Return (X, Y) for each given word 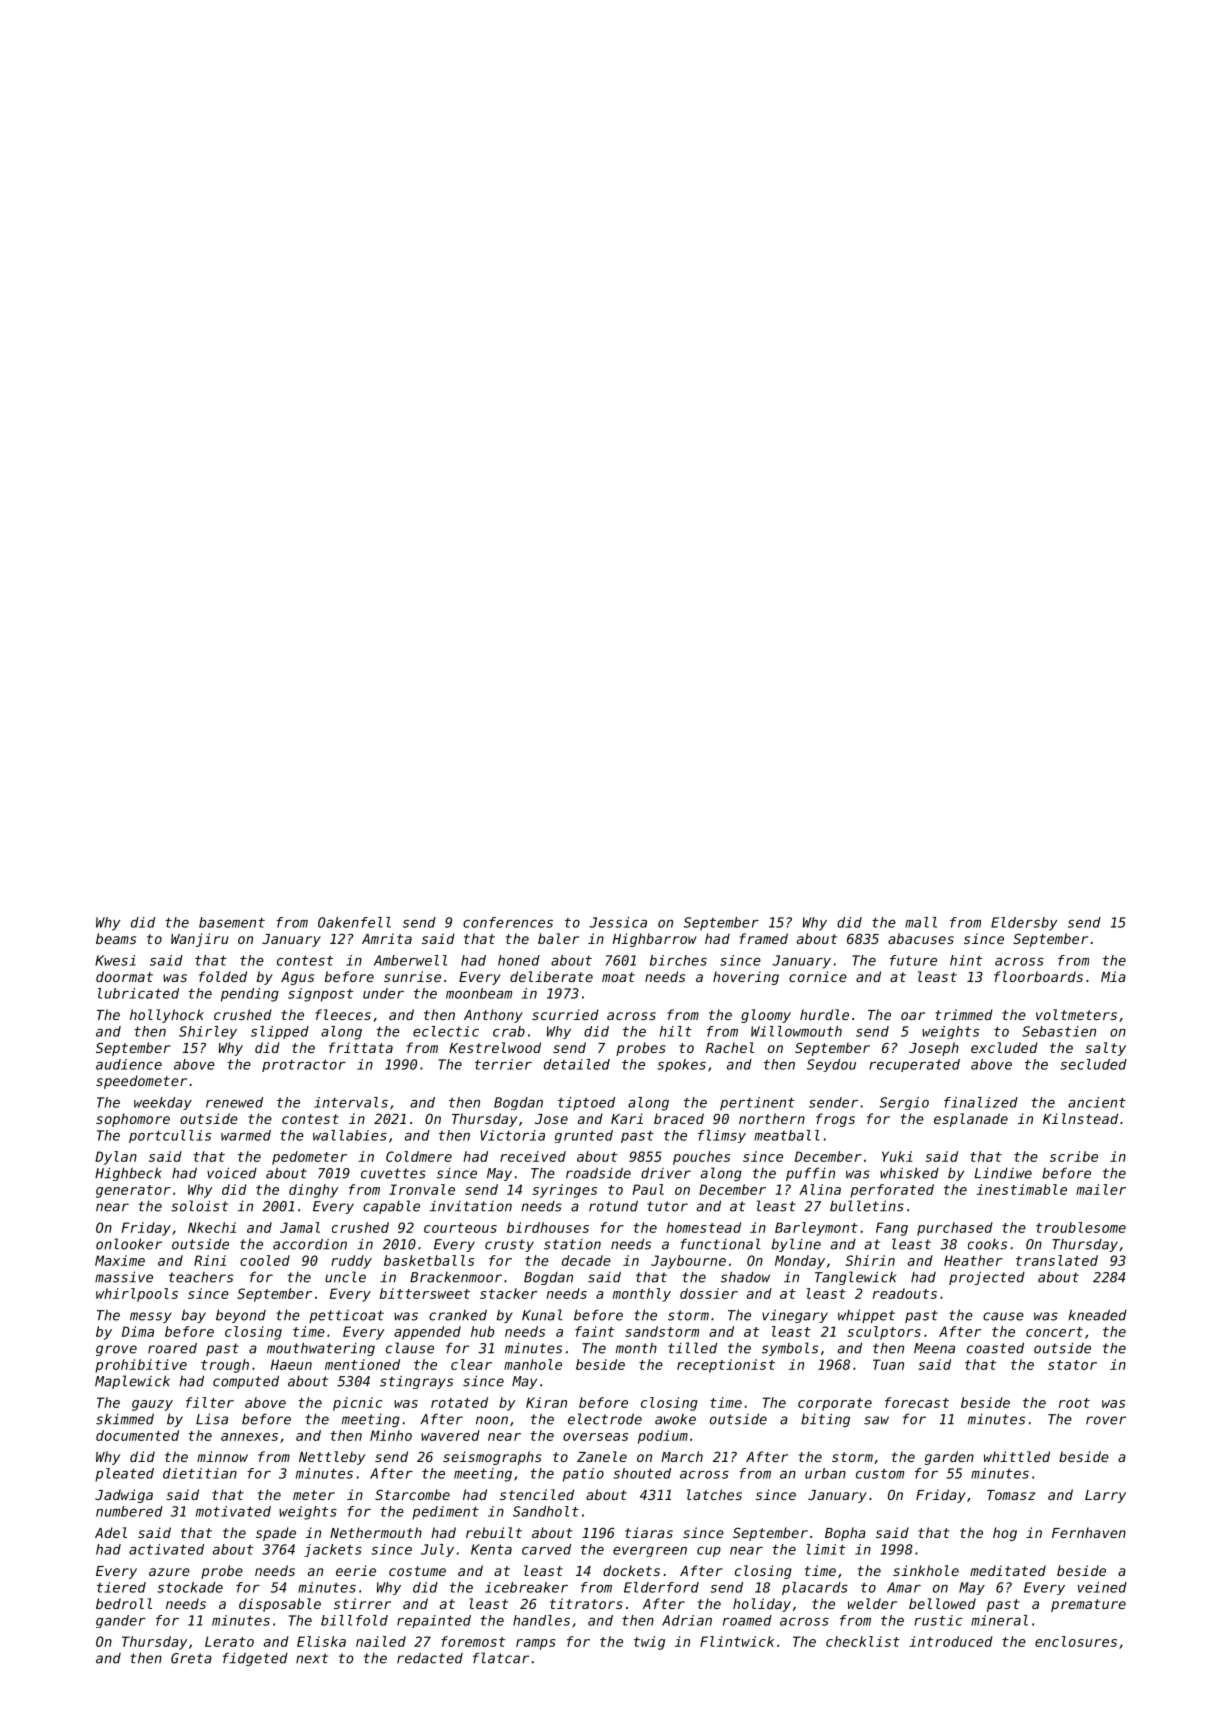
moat (618, 977)
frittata (361, 1047)
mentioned (362, 1364)
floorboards (1038, 976)
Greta (191, 1658)
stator (1072, 1365)
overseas (595, 1437)
